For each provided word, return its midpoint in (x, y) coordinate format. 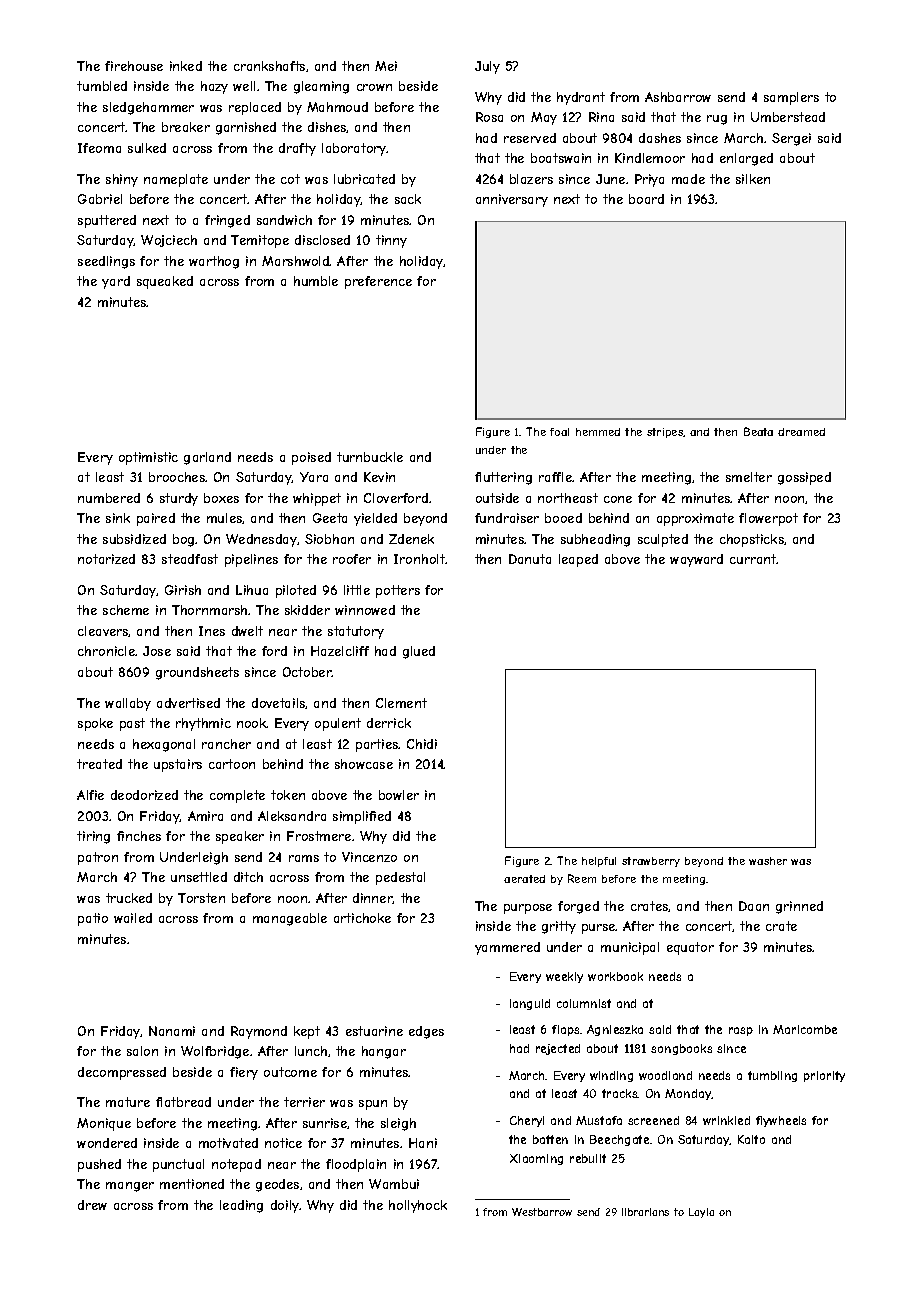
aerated (524, 879)
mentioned (192, 1184)
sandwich (284, 220)
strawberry (651, 862)
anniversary (512, 200)
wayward (696, 560)
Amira (205, 816)
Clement (401, 703)
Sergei (791, 139)
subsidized (134, 539)
